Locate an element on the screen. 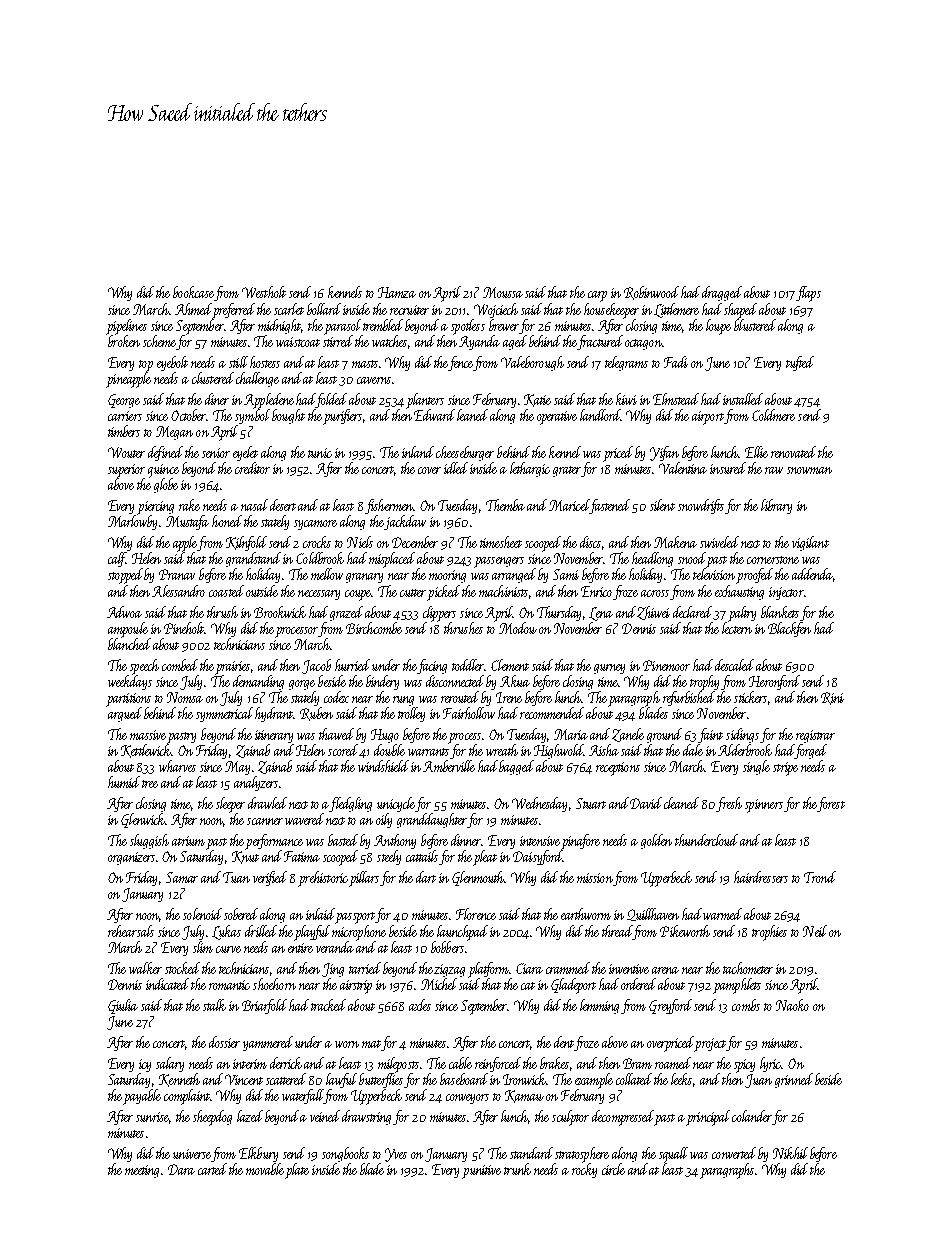  fractured is located at coordinates (600, 342).
